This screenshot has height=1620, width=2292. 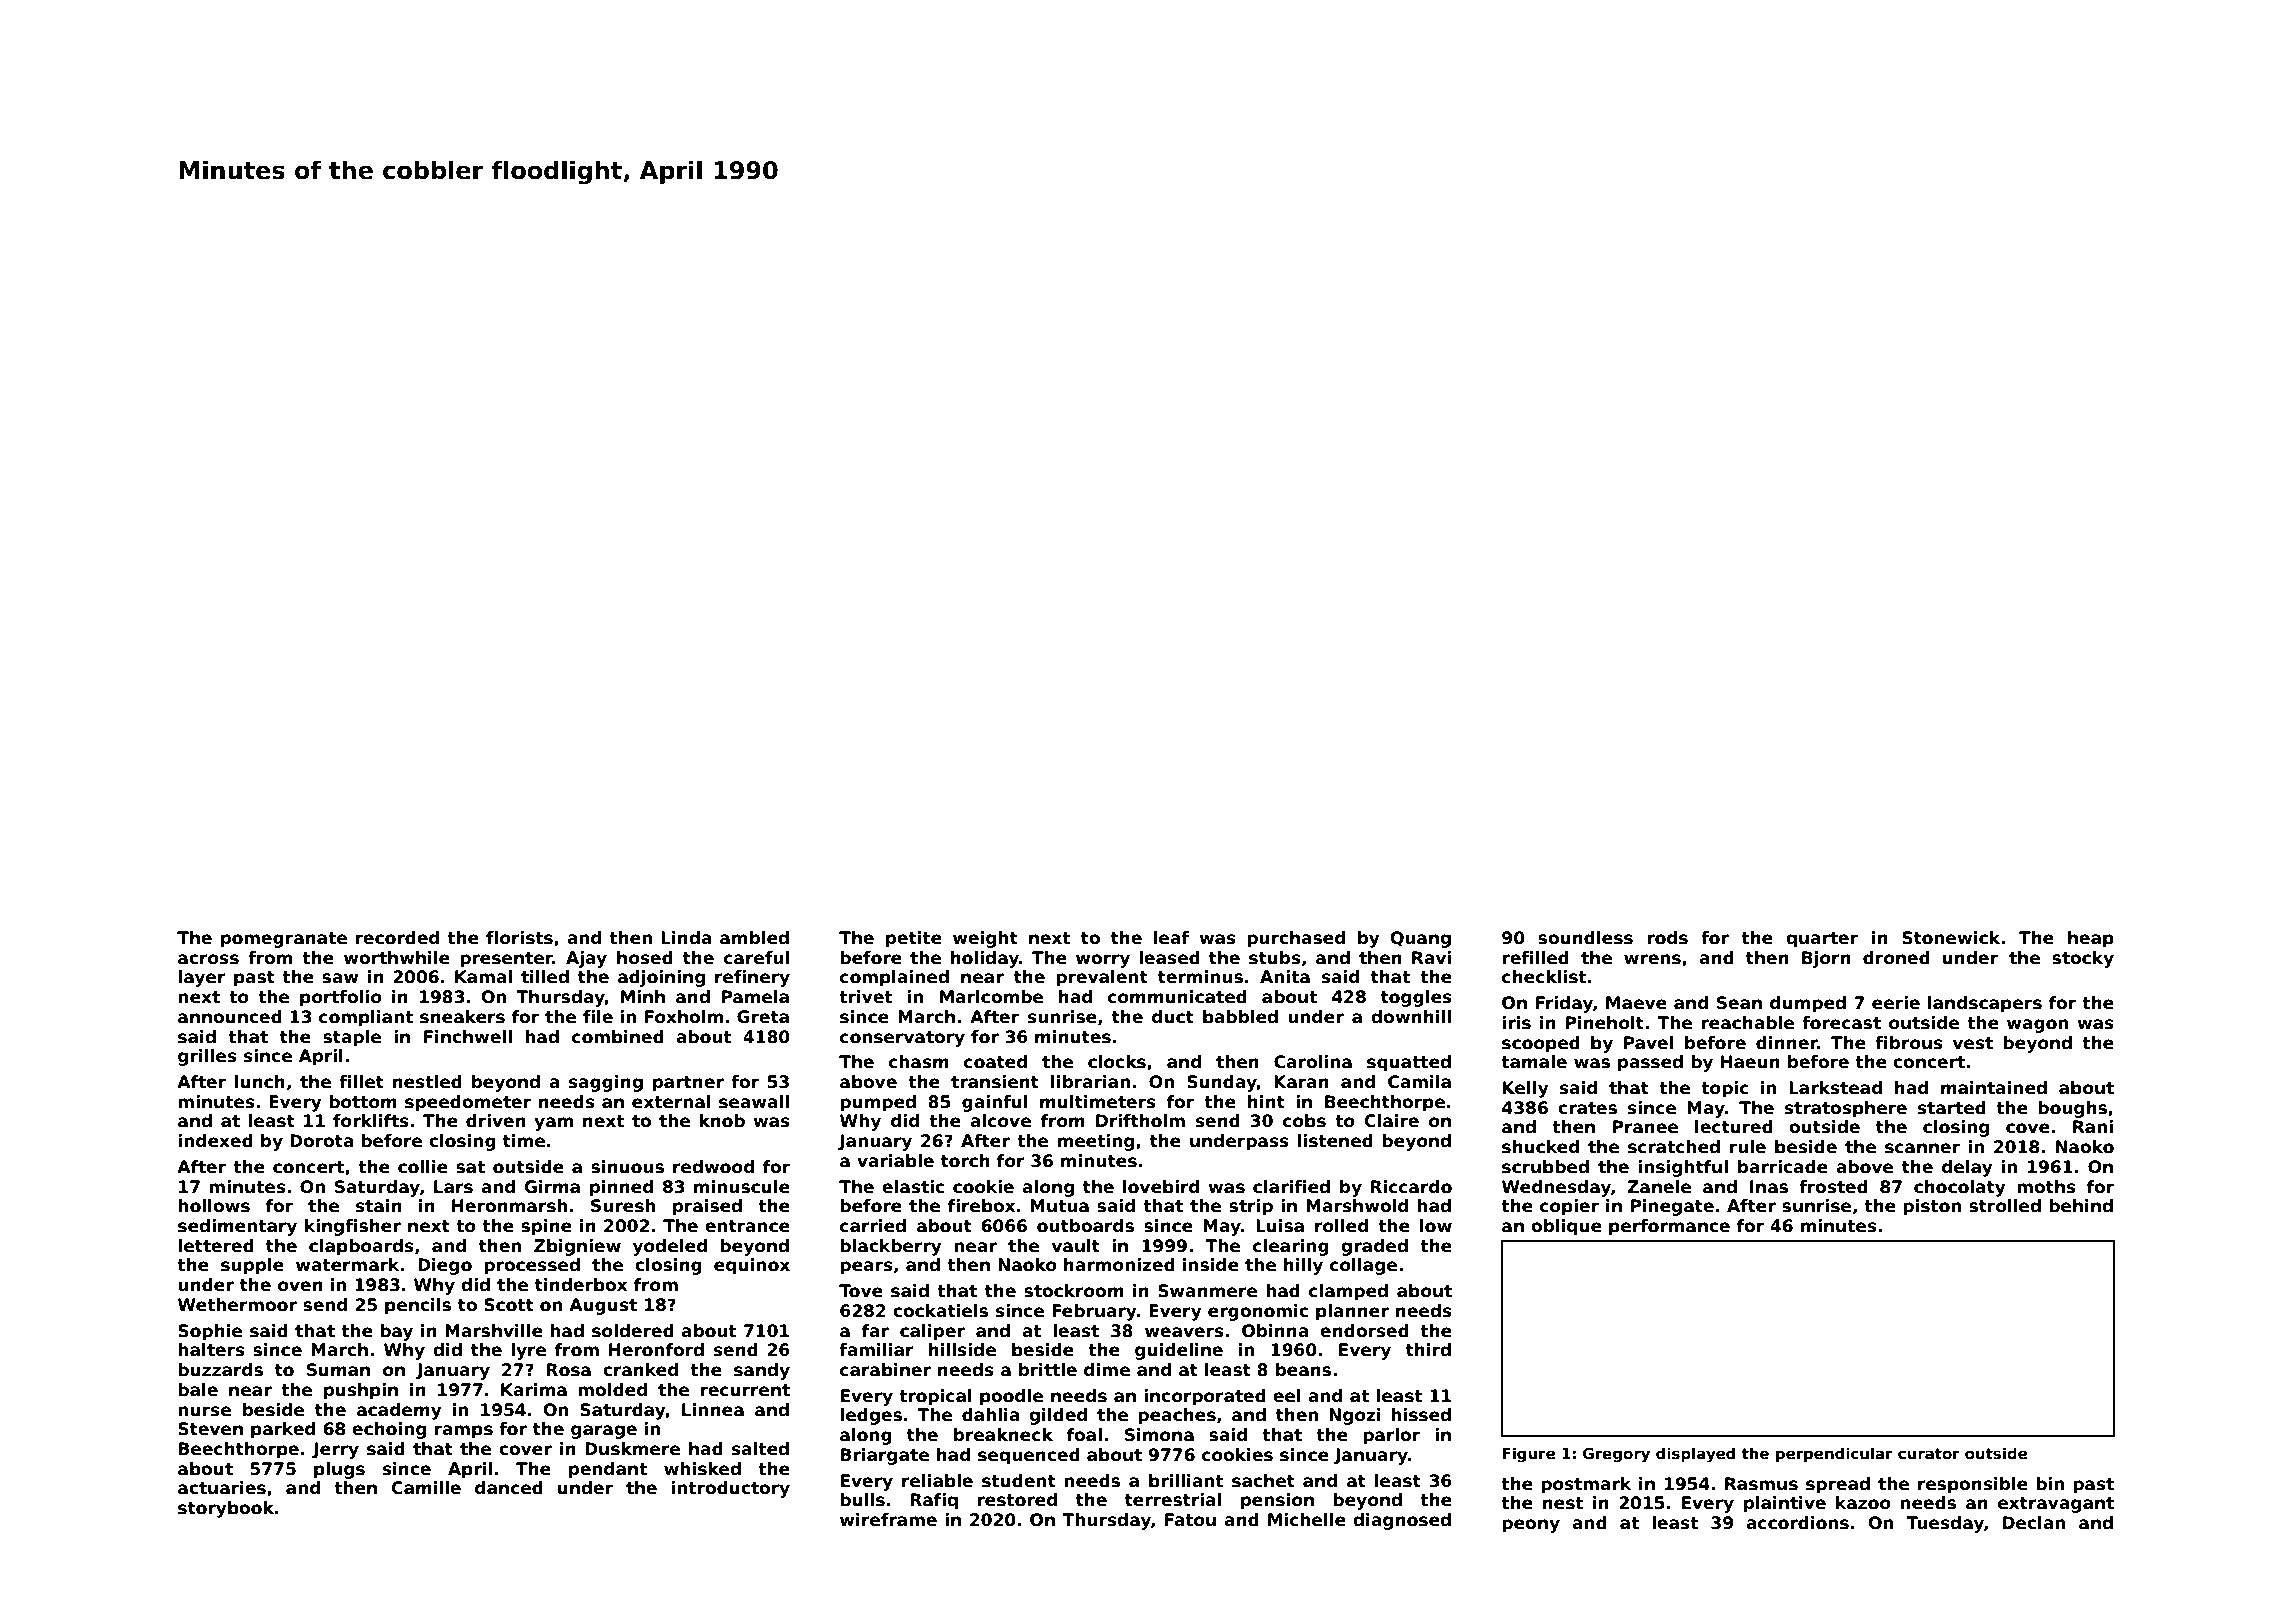 What do you see at coordinates (1391, 1436) in the screenshot?
I see `parlor` at bounding box center [1391, 1436].
